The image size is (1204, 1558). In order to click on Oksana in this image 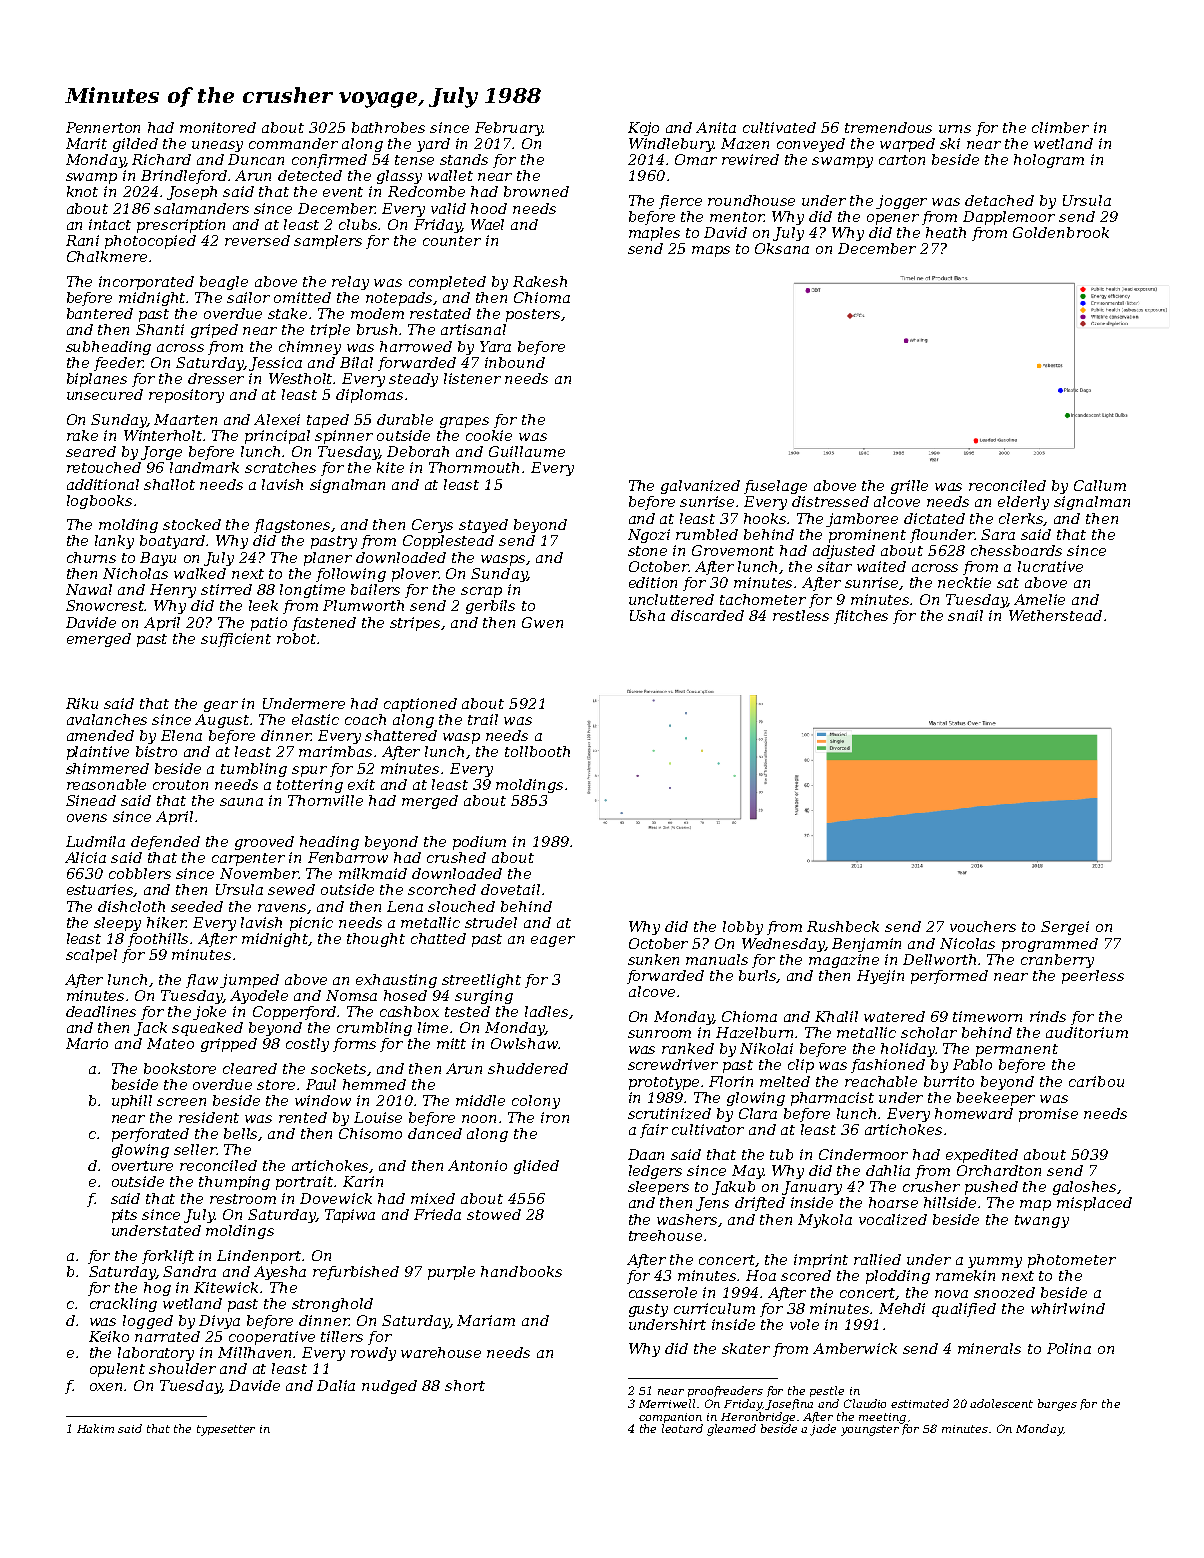, I will do `click(782, 248)`.
